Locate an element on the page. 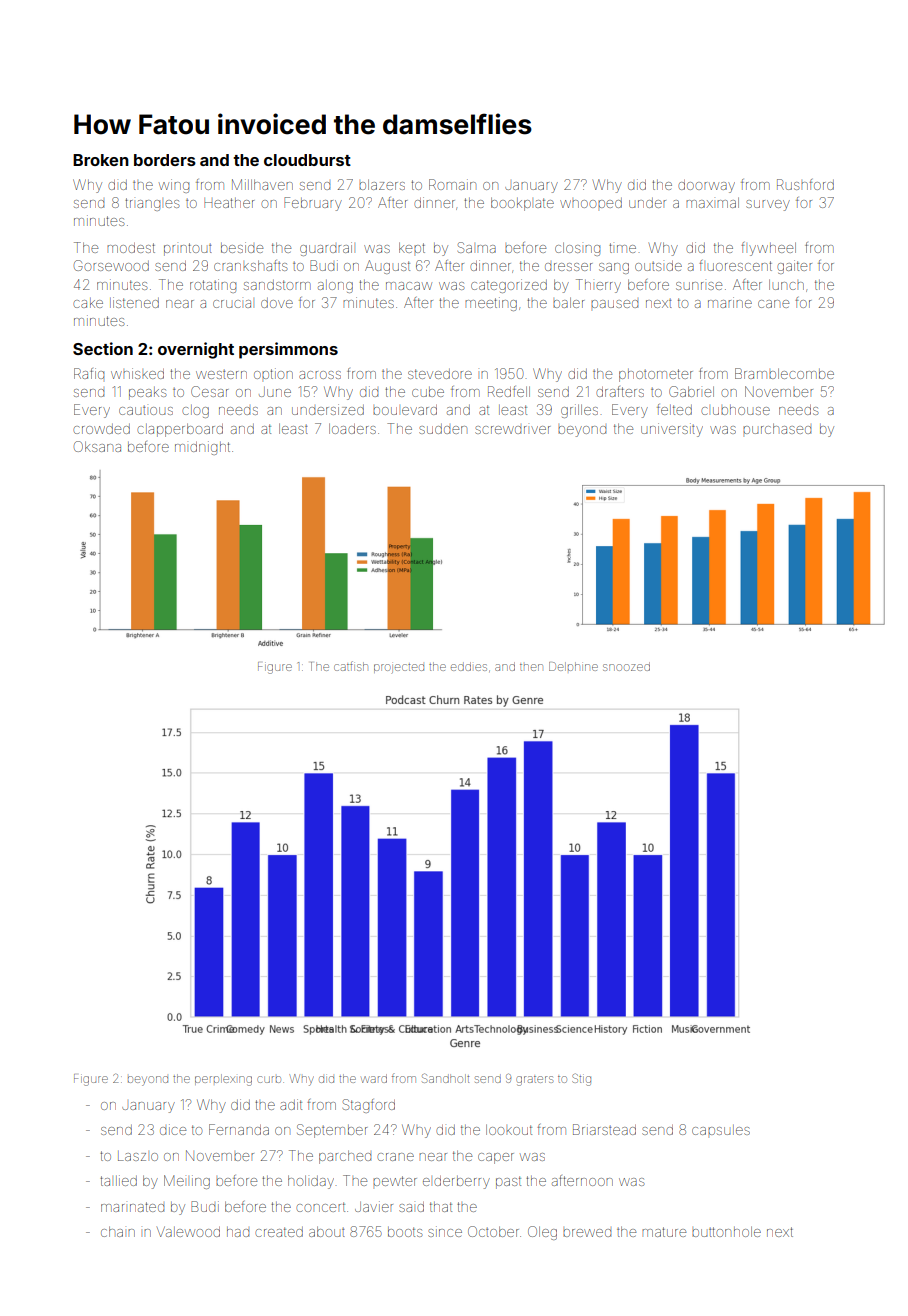  perplexing is located at coordinates (223, 1080).
